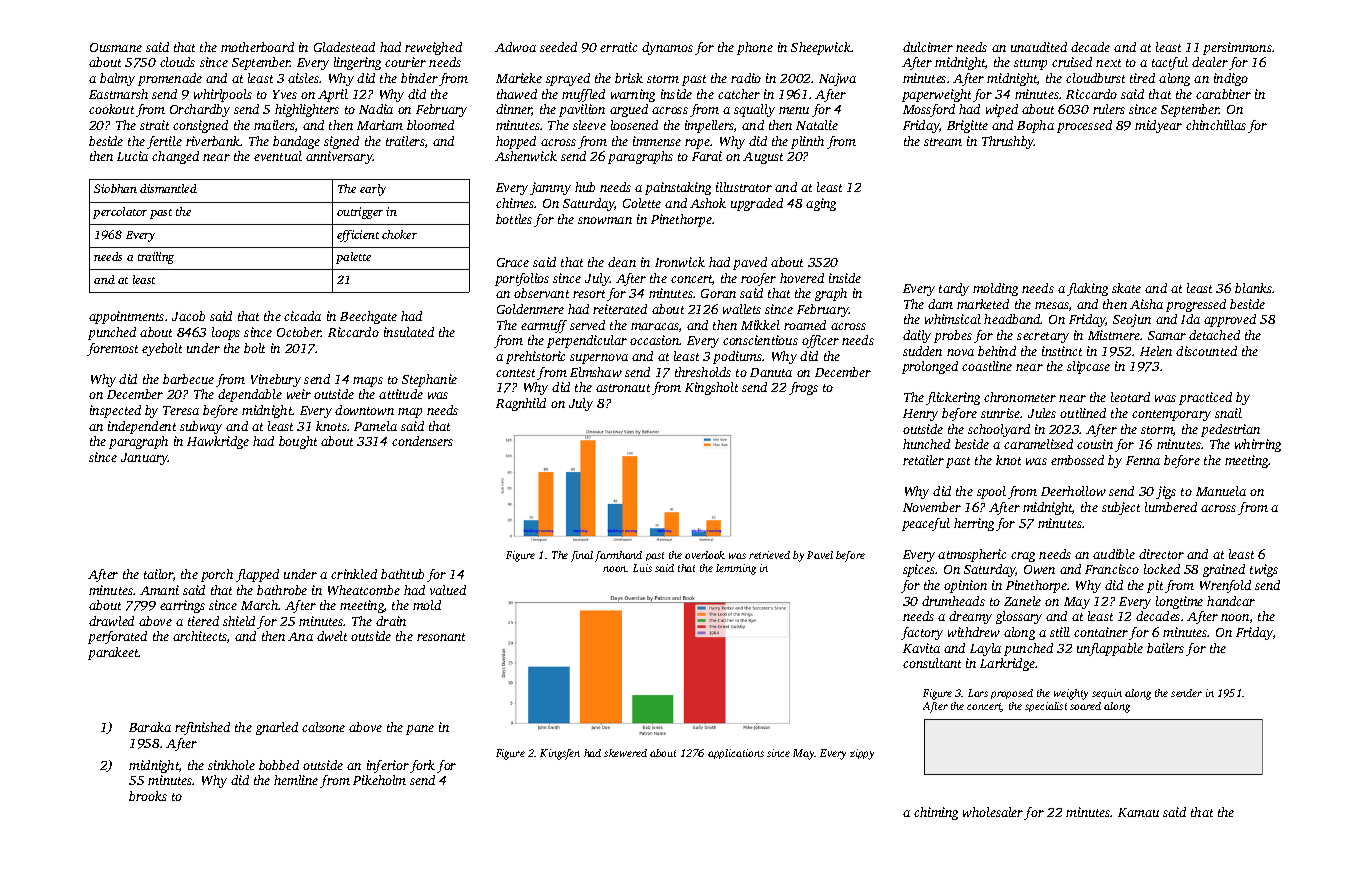  Describe the element at coordinates (274, 125) in the screenshot. I see `mailers` at that location.
